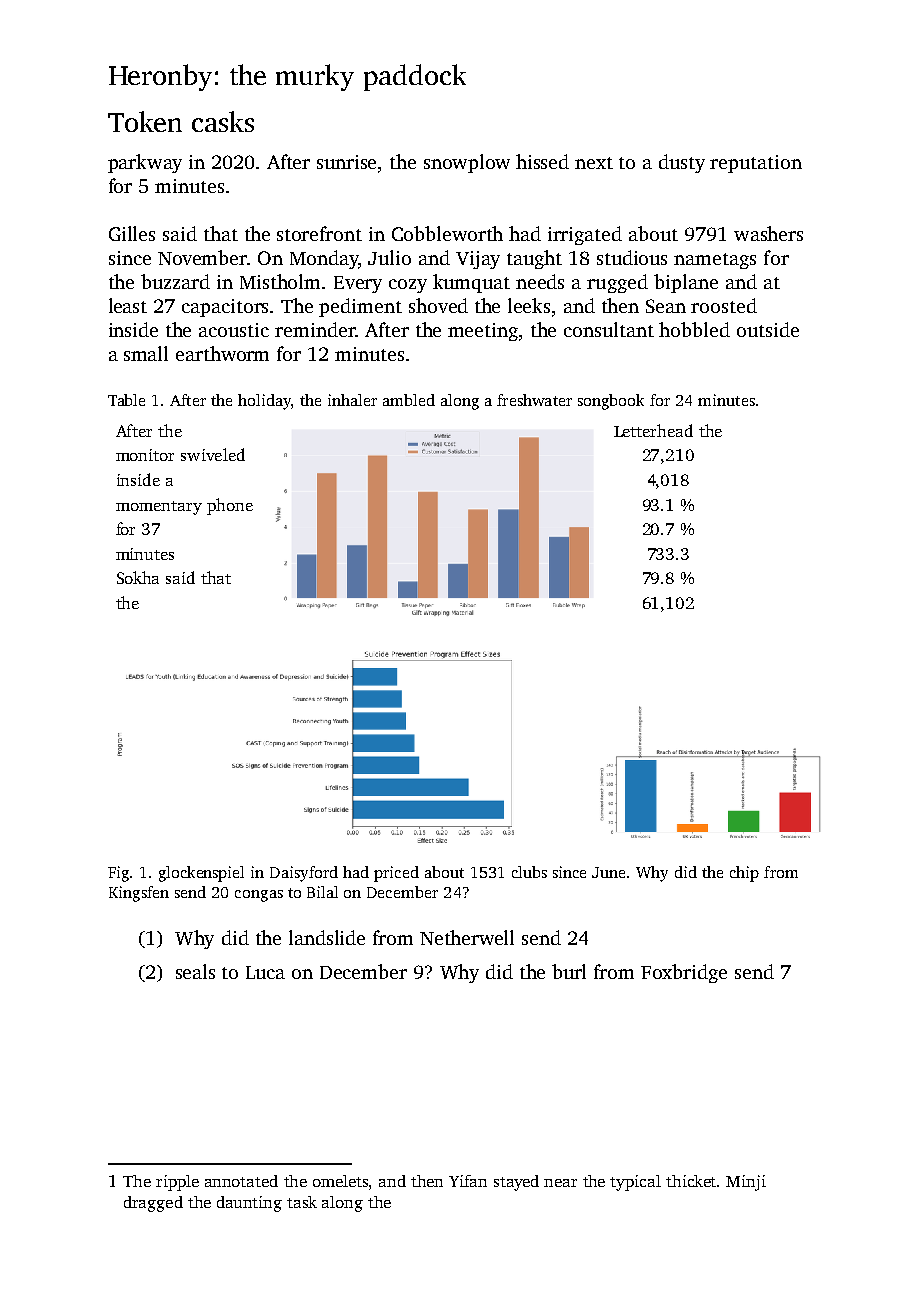 Image resolution: width=921 pixels, height=1306 pixels. I want to click on consultant, so click(609, 329).
